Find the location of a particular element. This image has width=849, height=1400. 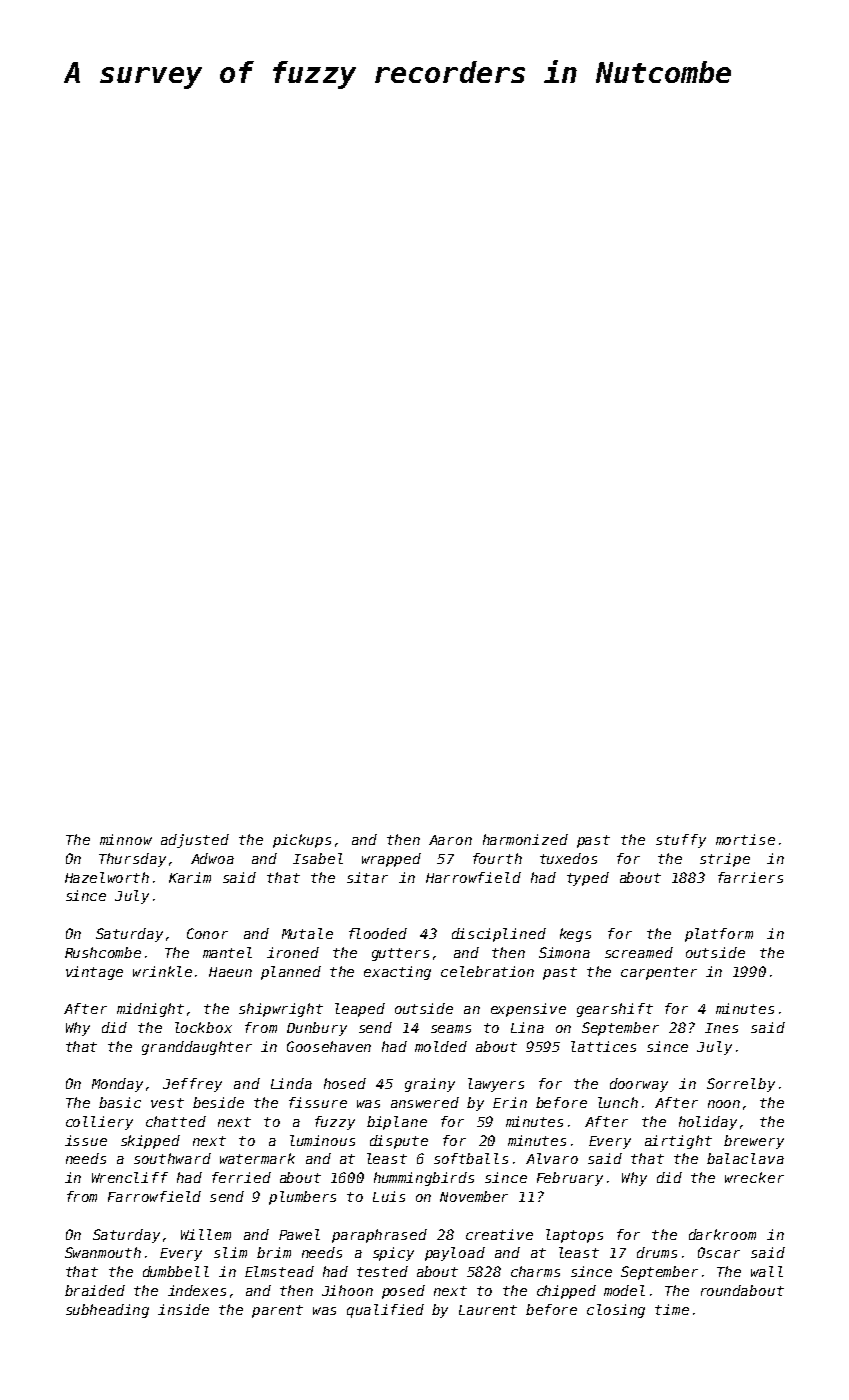

minnow is located at coordinates (126, 839).
